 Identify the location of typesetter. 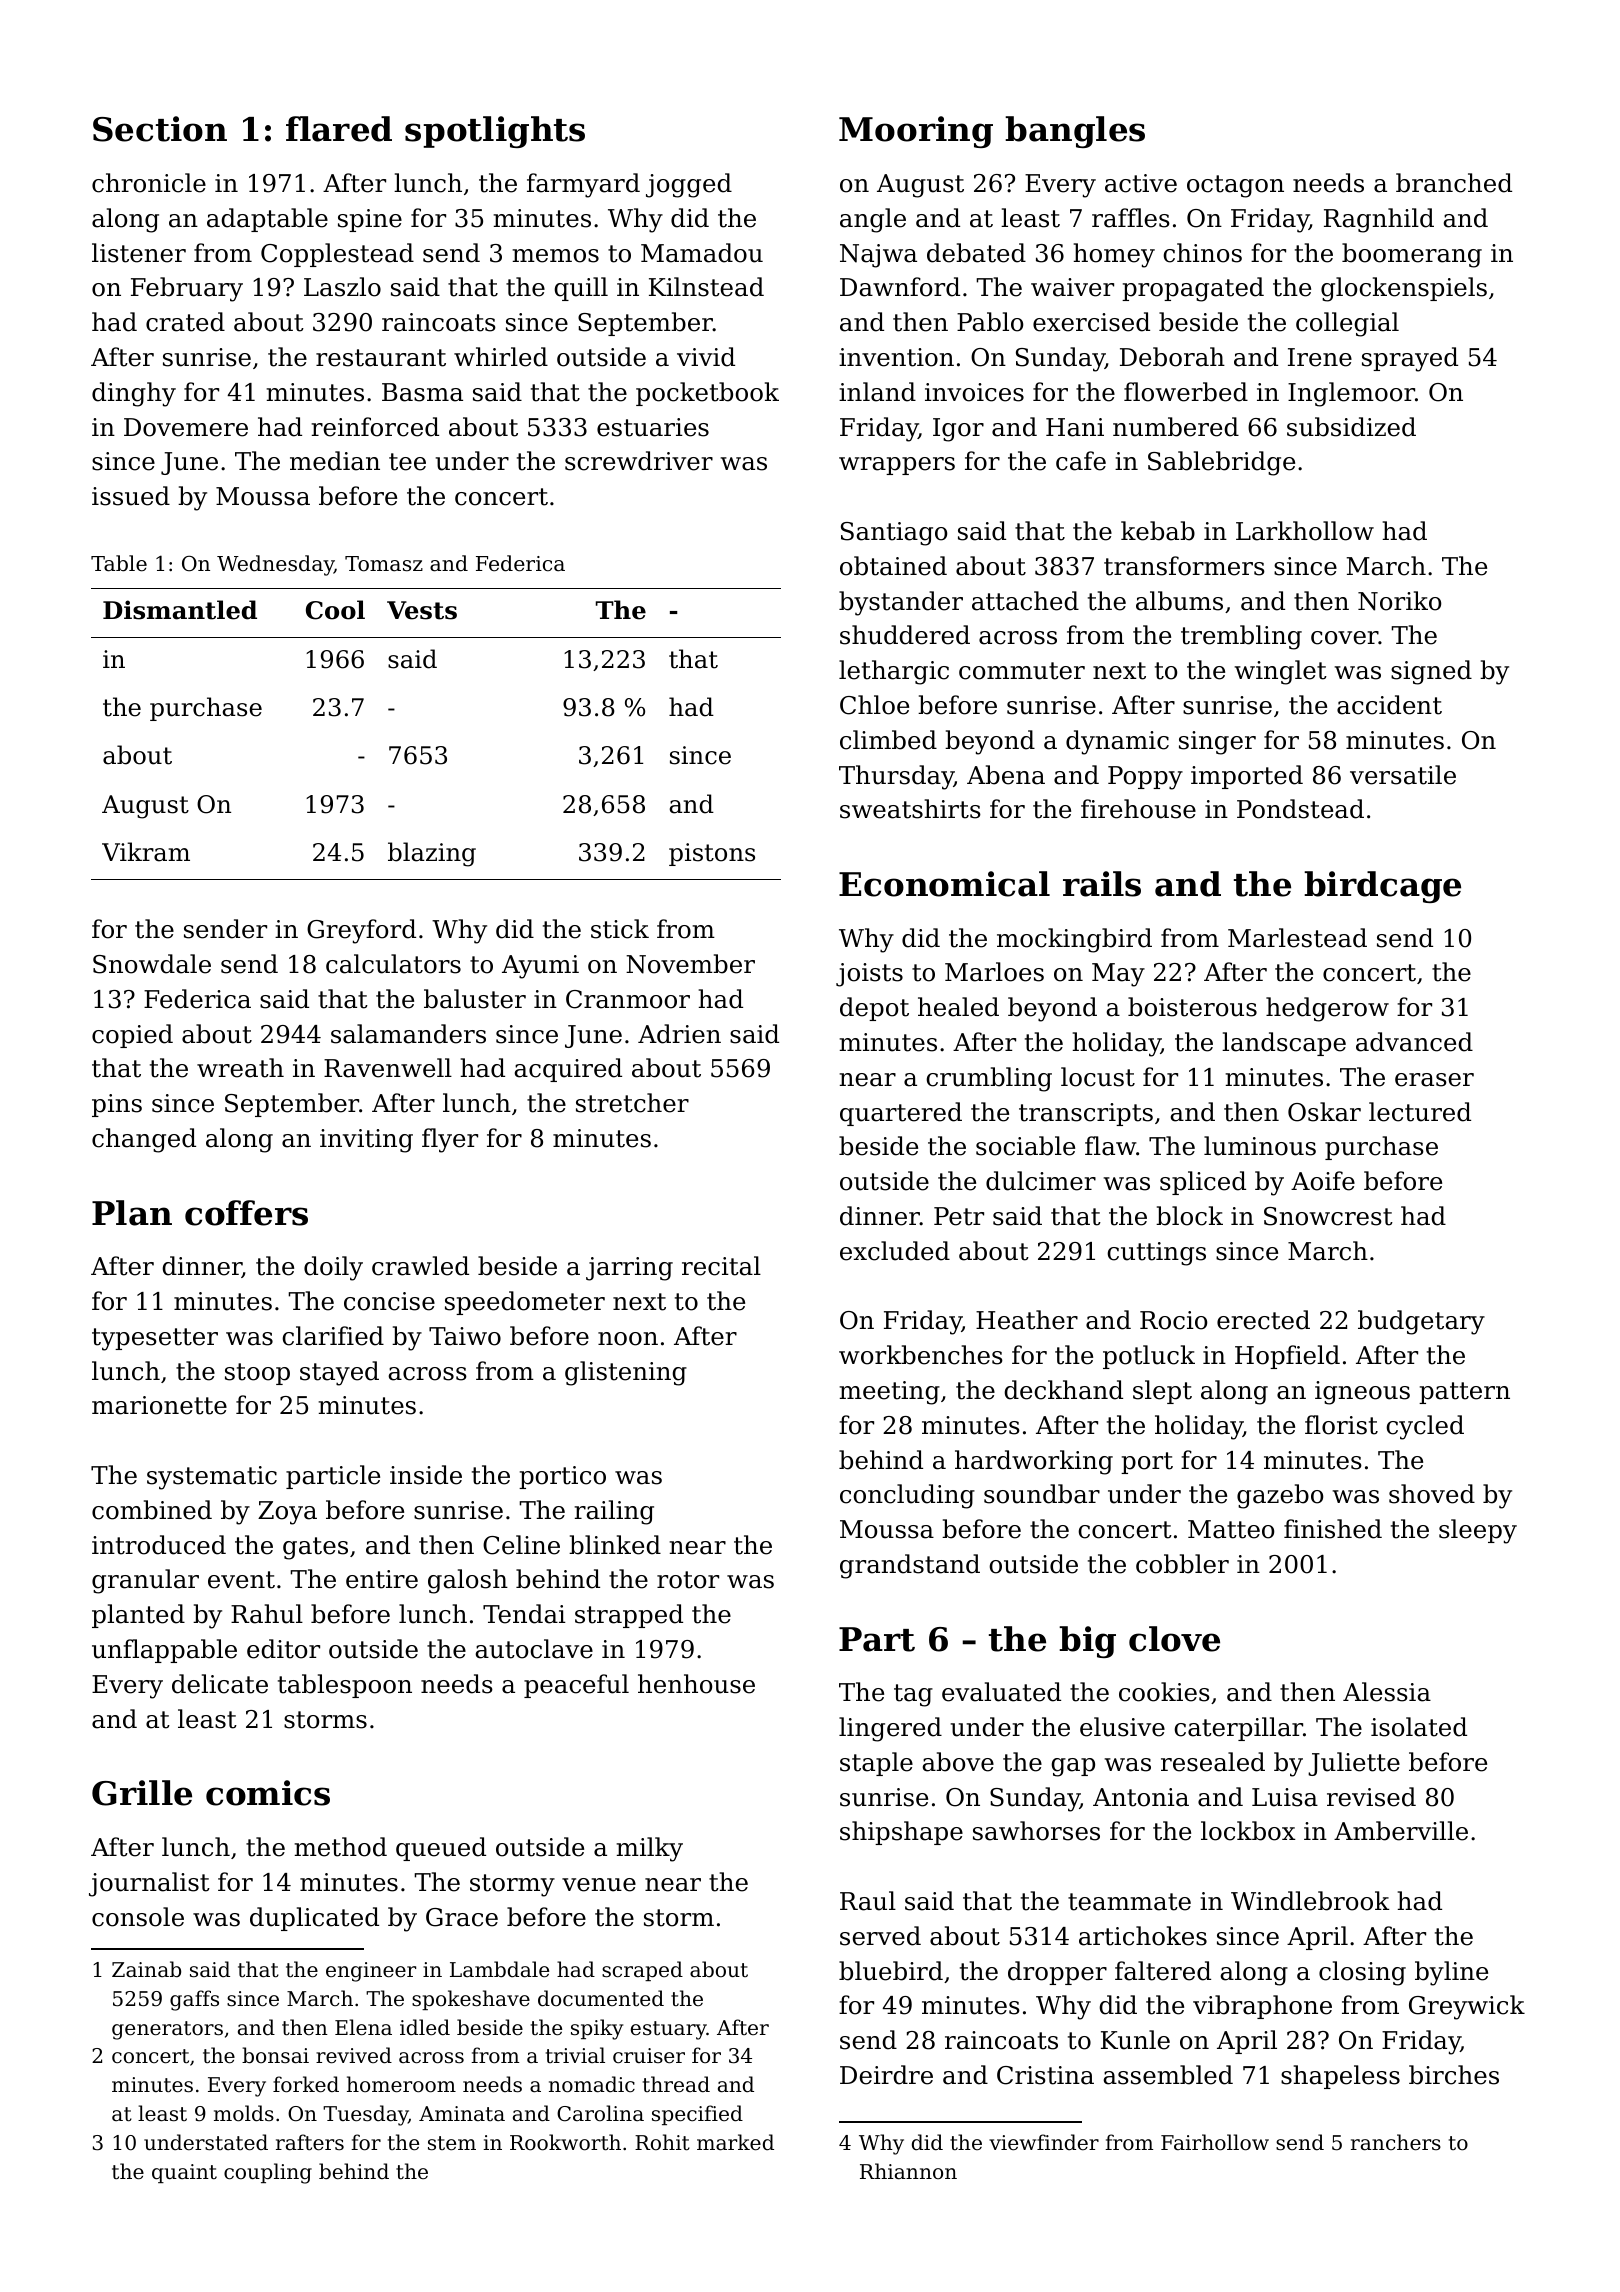
(155, 1339).
